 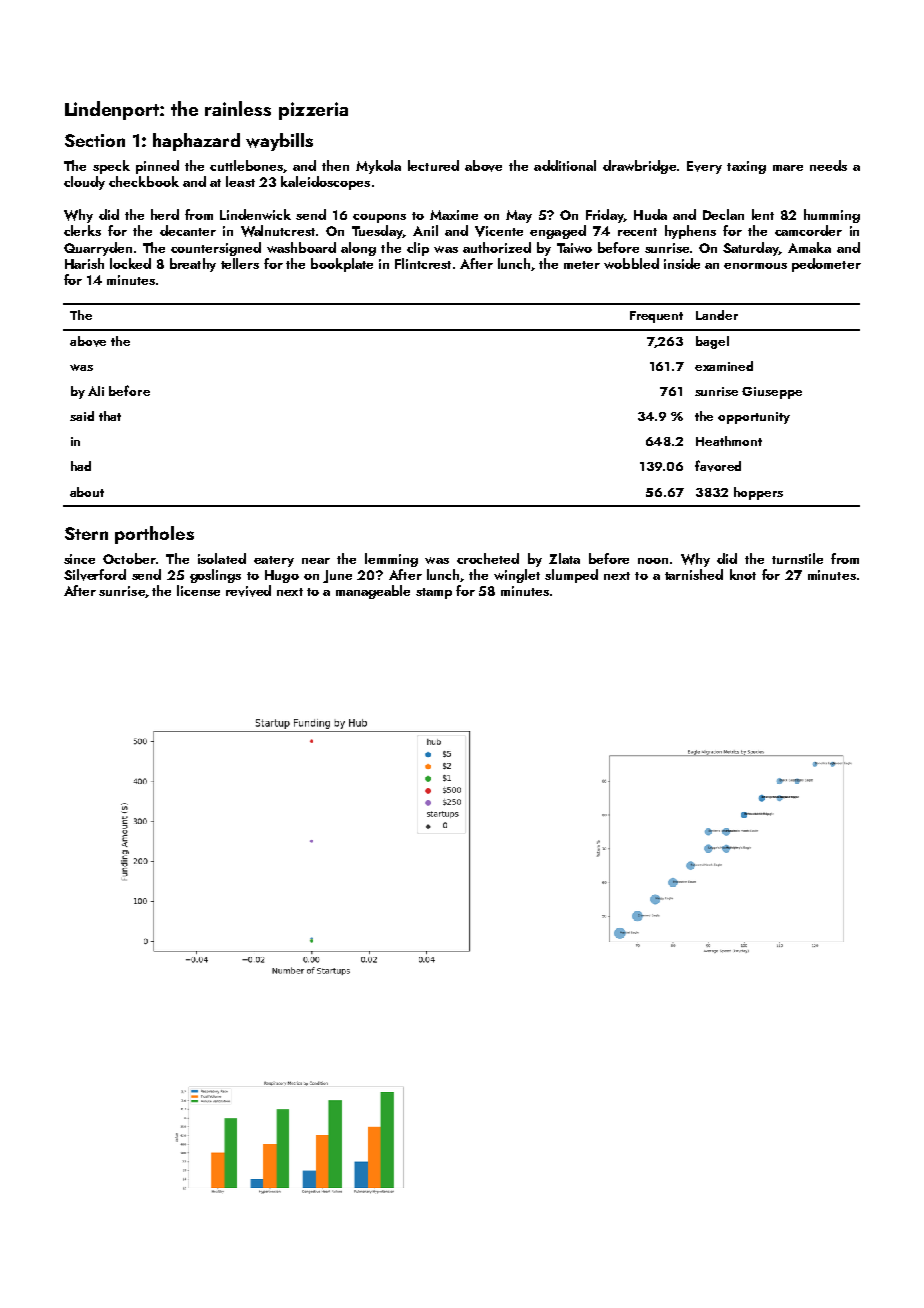 I want to click on winglet, so click(x=517, y=576).
